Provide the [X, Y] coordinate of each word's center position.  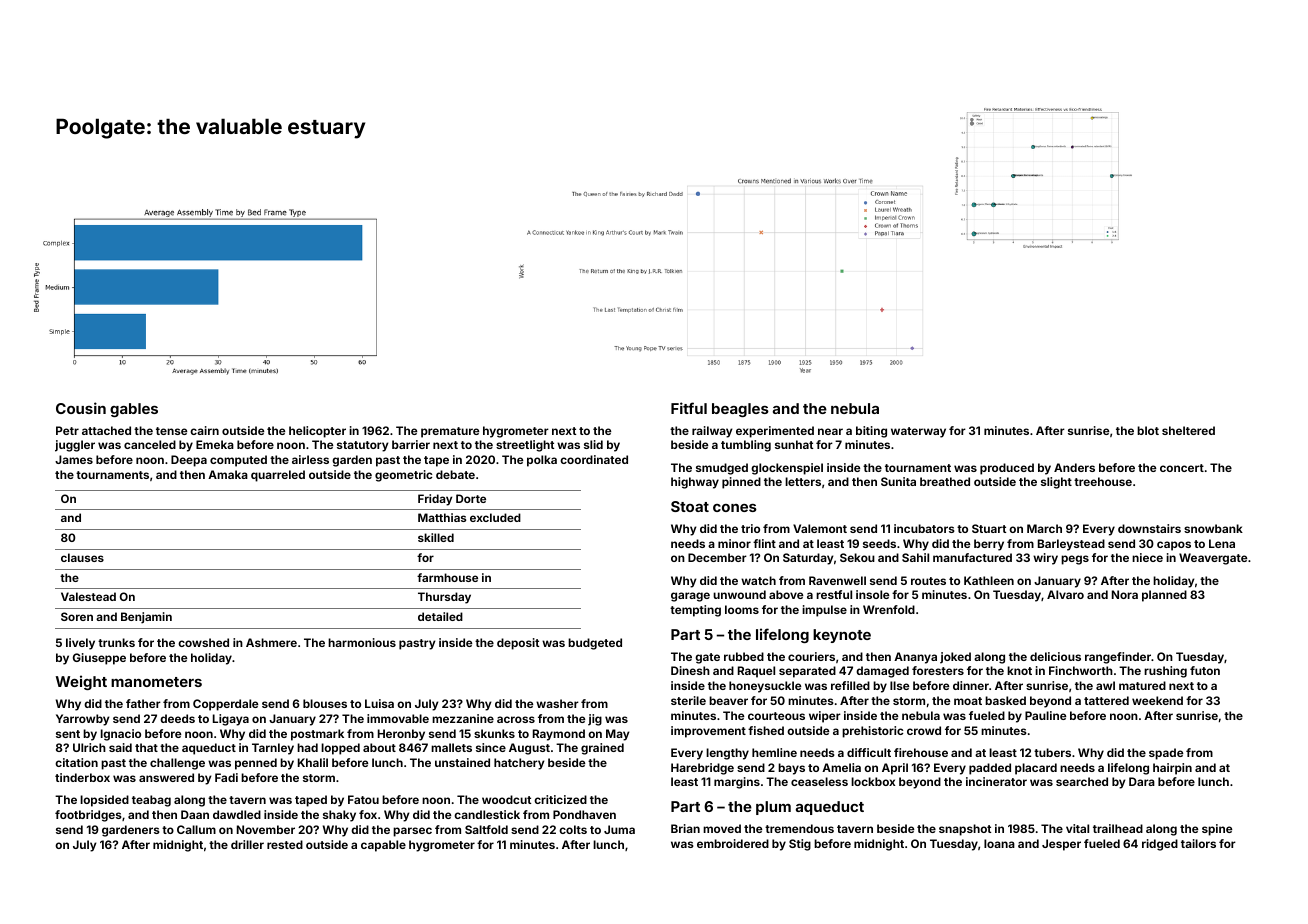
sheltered [1188, 430]
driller [247, 844]
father [143, 703]
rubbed [744, 656]
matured [1142, 685]
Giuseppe [99, 659]
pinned [741, 483]
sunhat [794, 444]
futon [1205, 670]
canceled [150, 444]
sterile [688, 700]
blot [1148, 430]
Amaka [228, 474]
